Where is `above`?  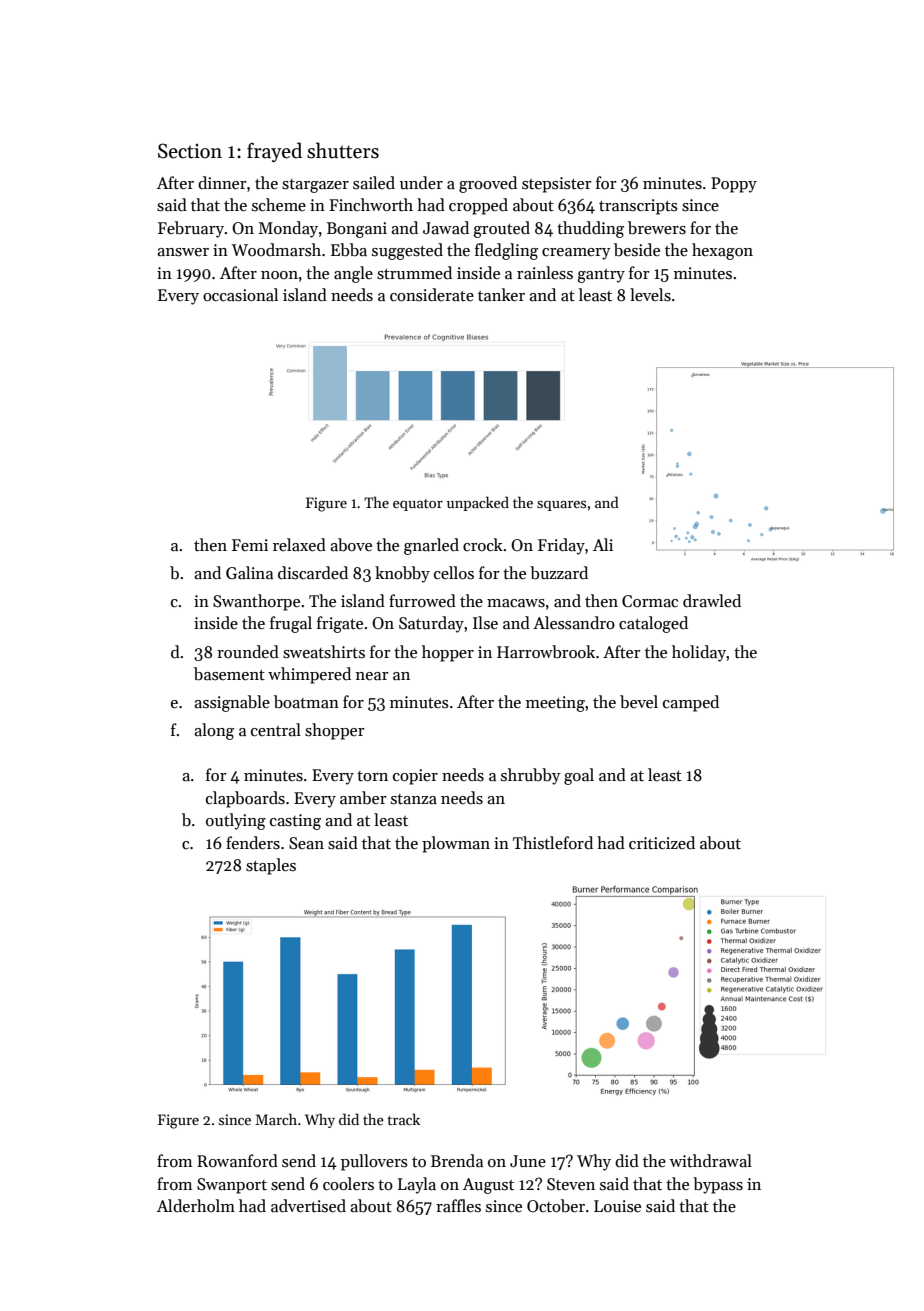
above is located at coordinates (351, 545).
